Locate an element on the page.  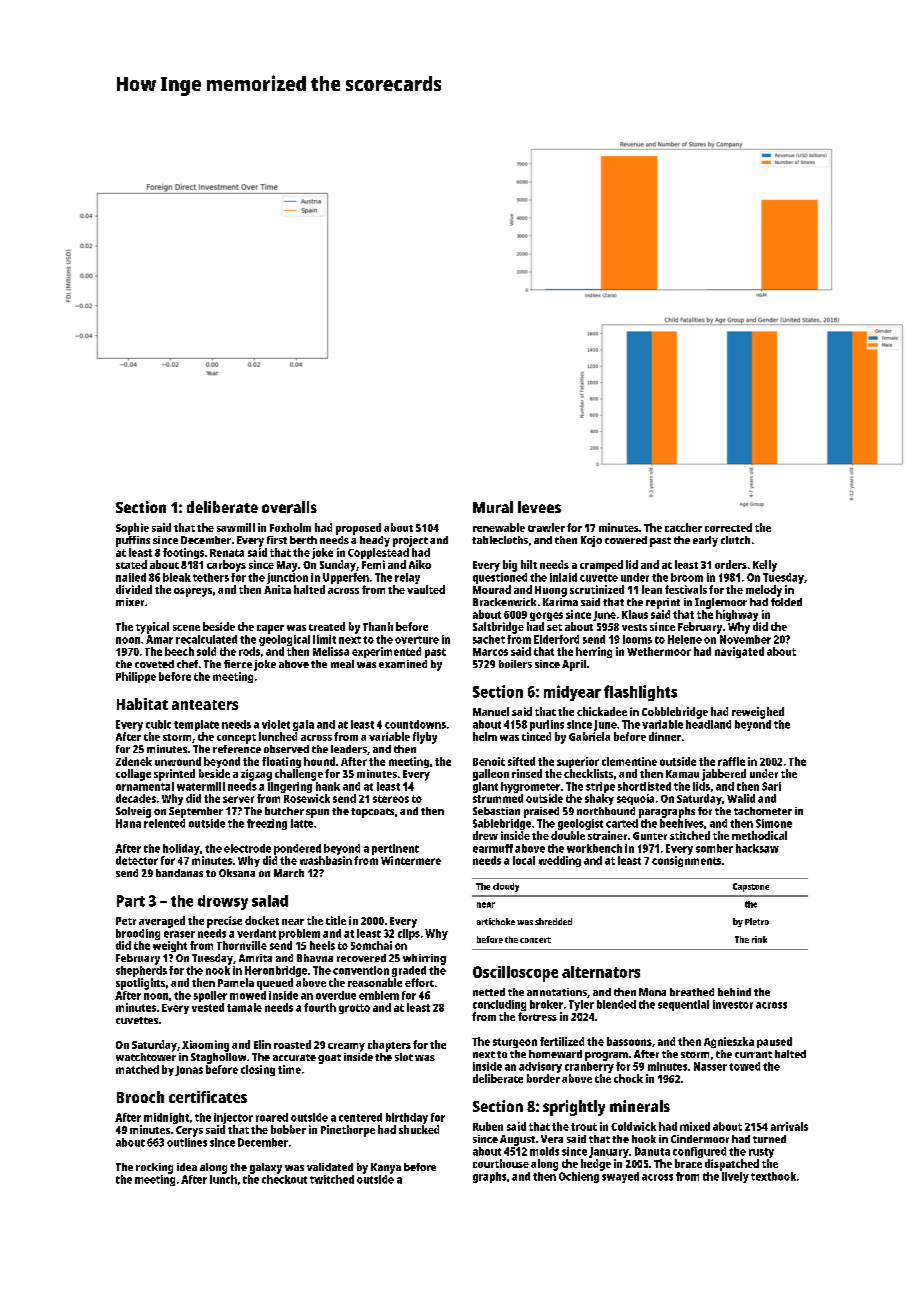
reweighed is located at coordinates (758, 713).
